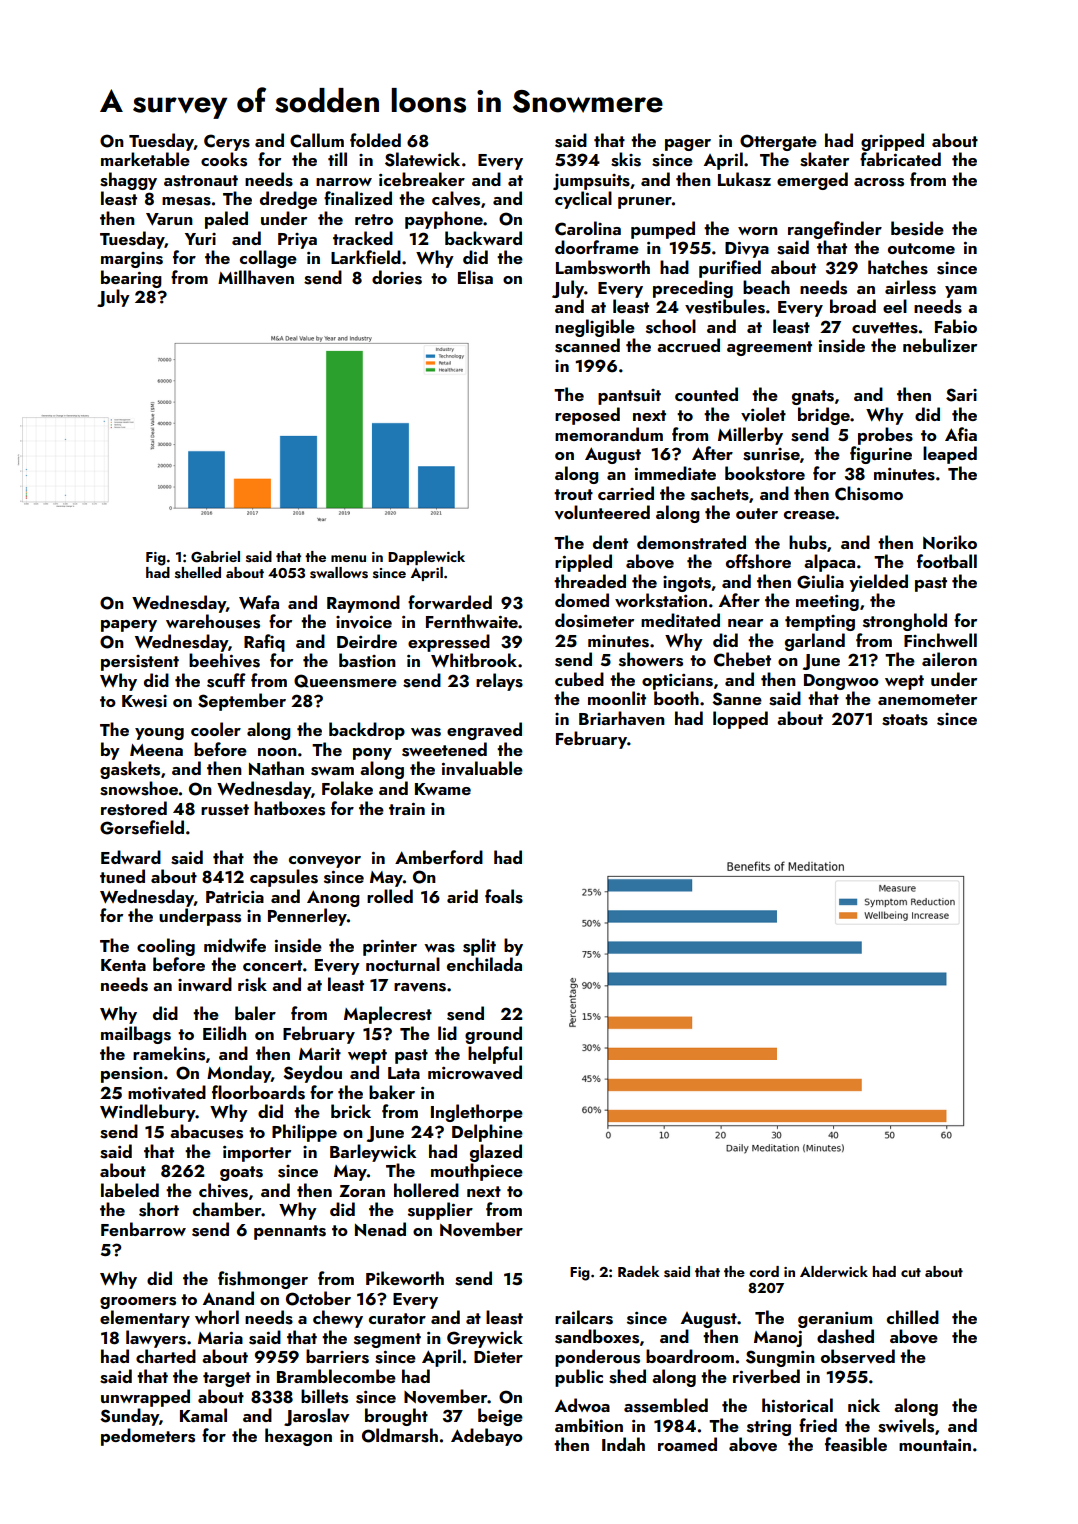 This screenshot has width=1078, height=1524. I want to click on marketable, so click(145, 159).
